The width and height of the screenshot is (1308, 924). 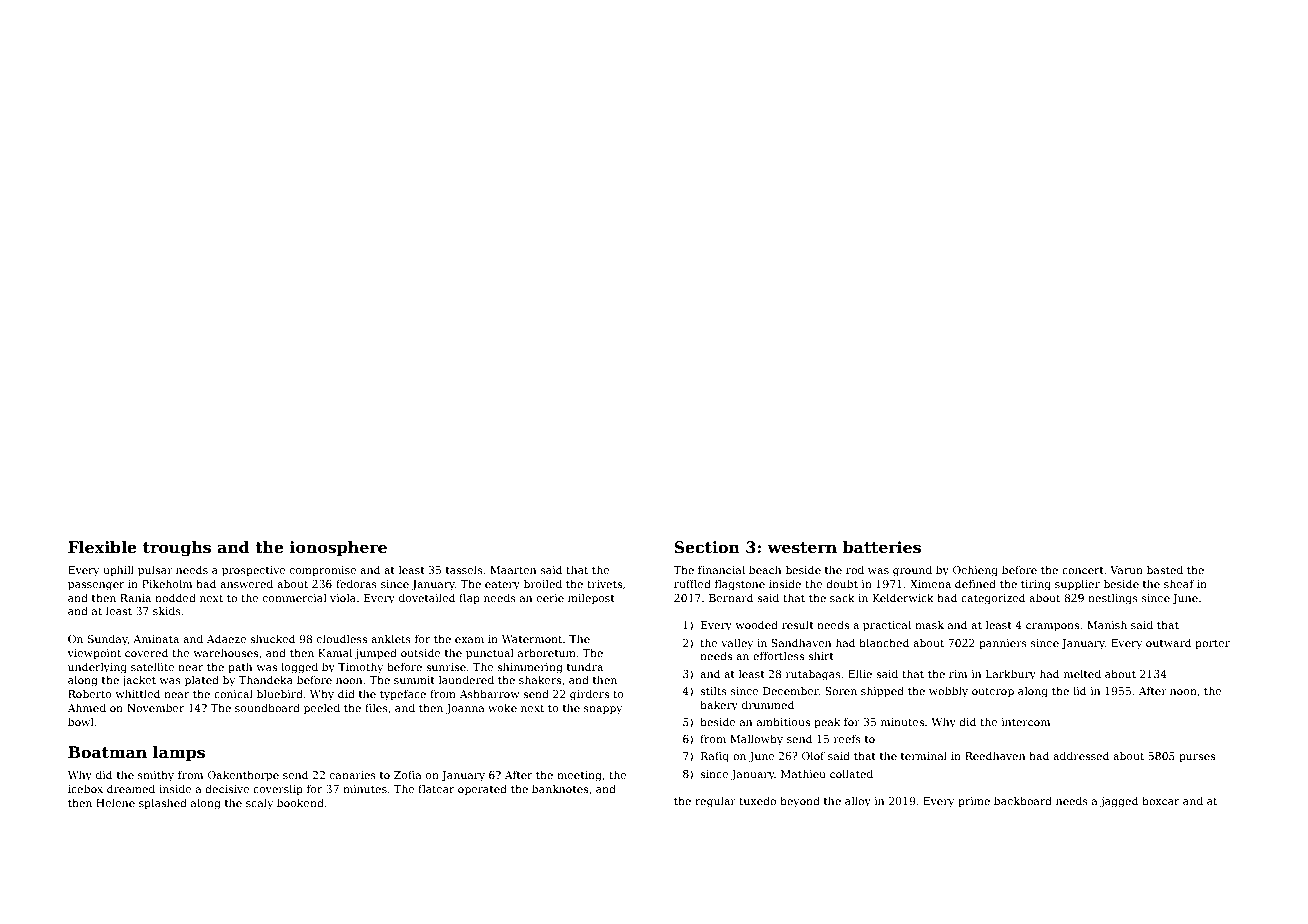 What do you see at coordinates (253, 571) in the screenshot?
I see `prospective` at bounding box center [253, 571].
